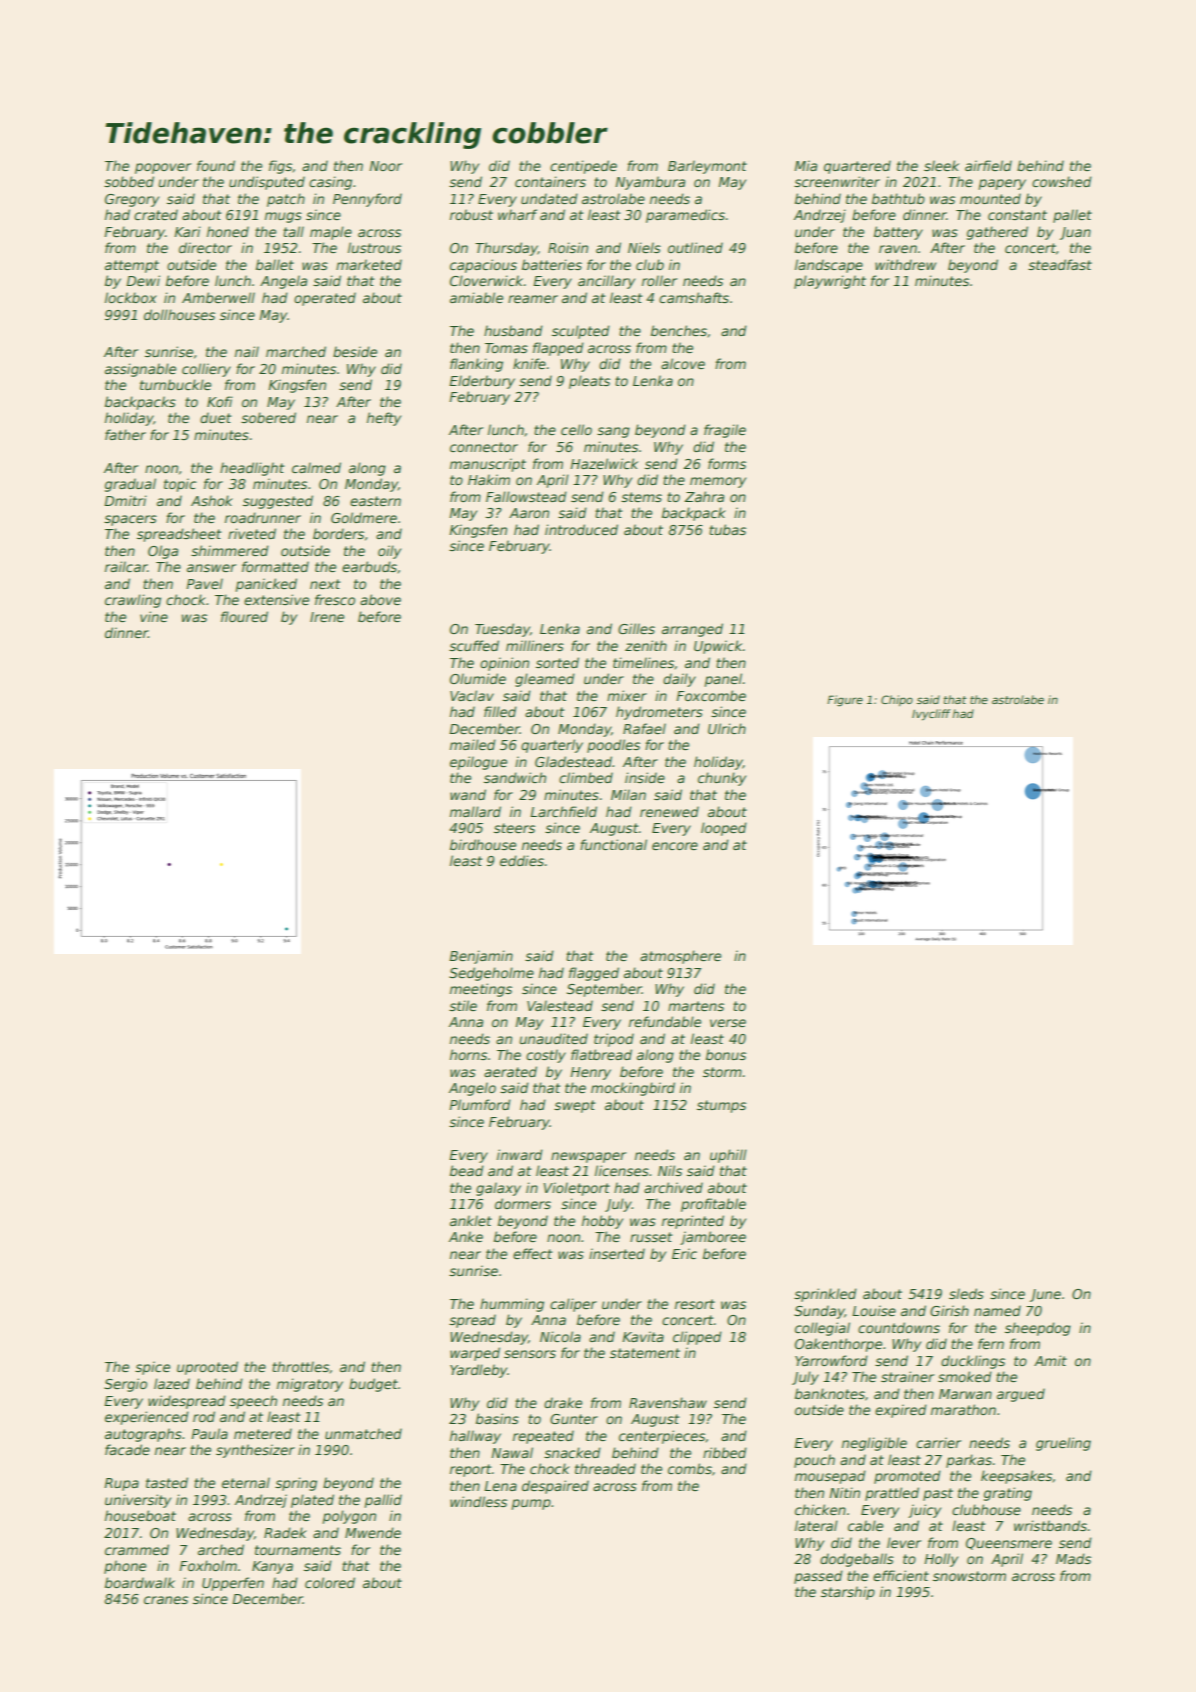 The height and width of the image is (1692, 1196). What do you see at coordinates (154, 616) in the image?
I see `vine` at bounding box center [154, 616].
